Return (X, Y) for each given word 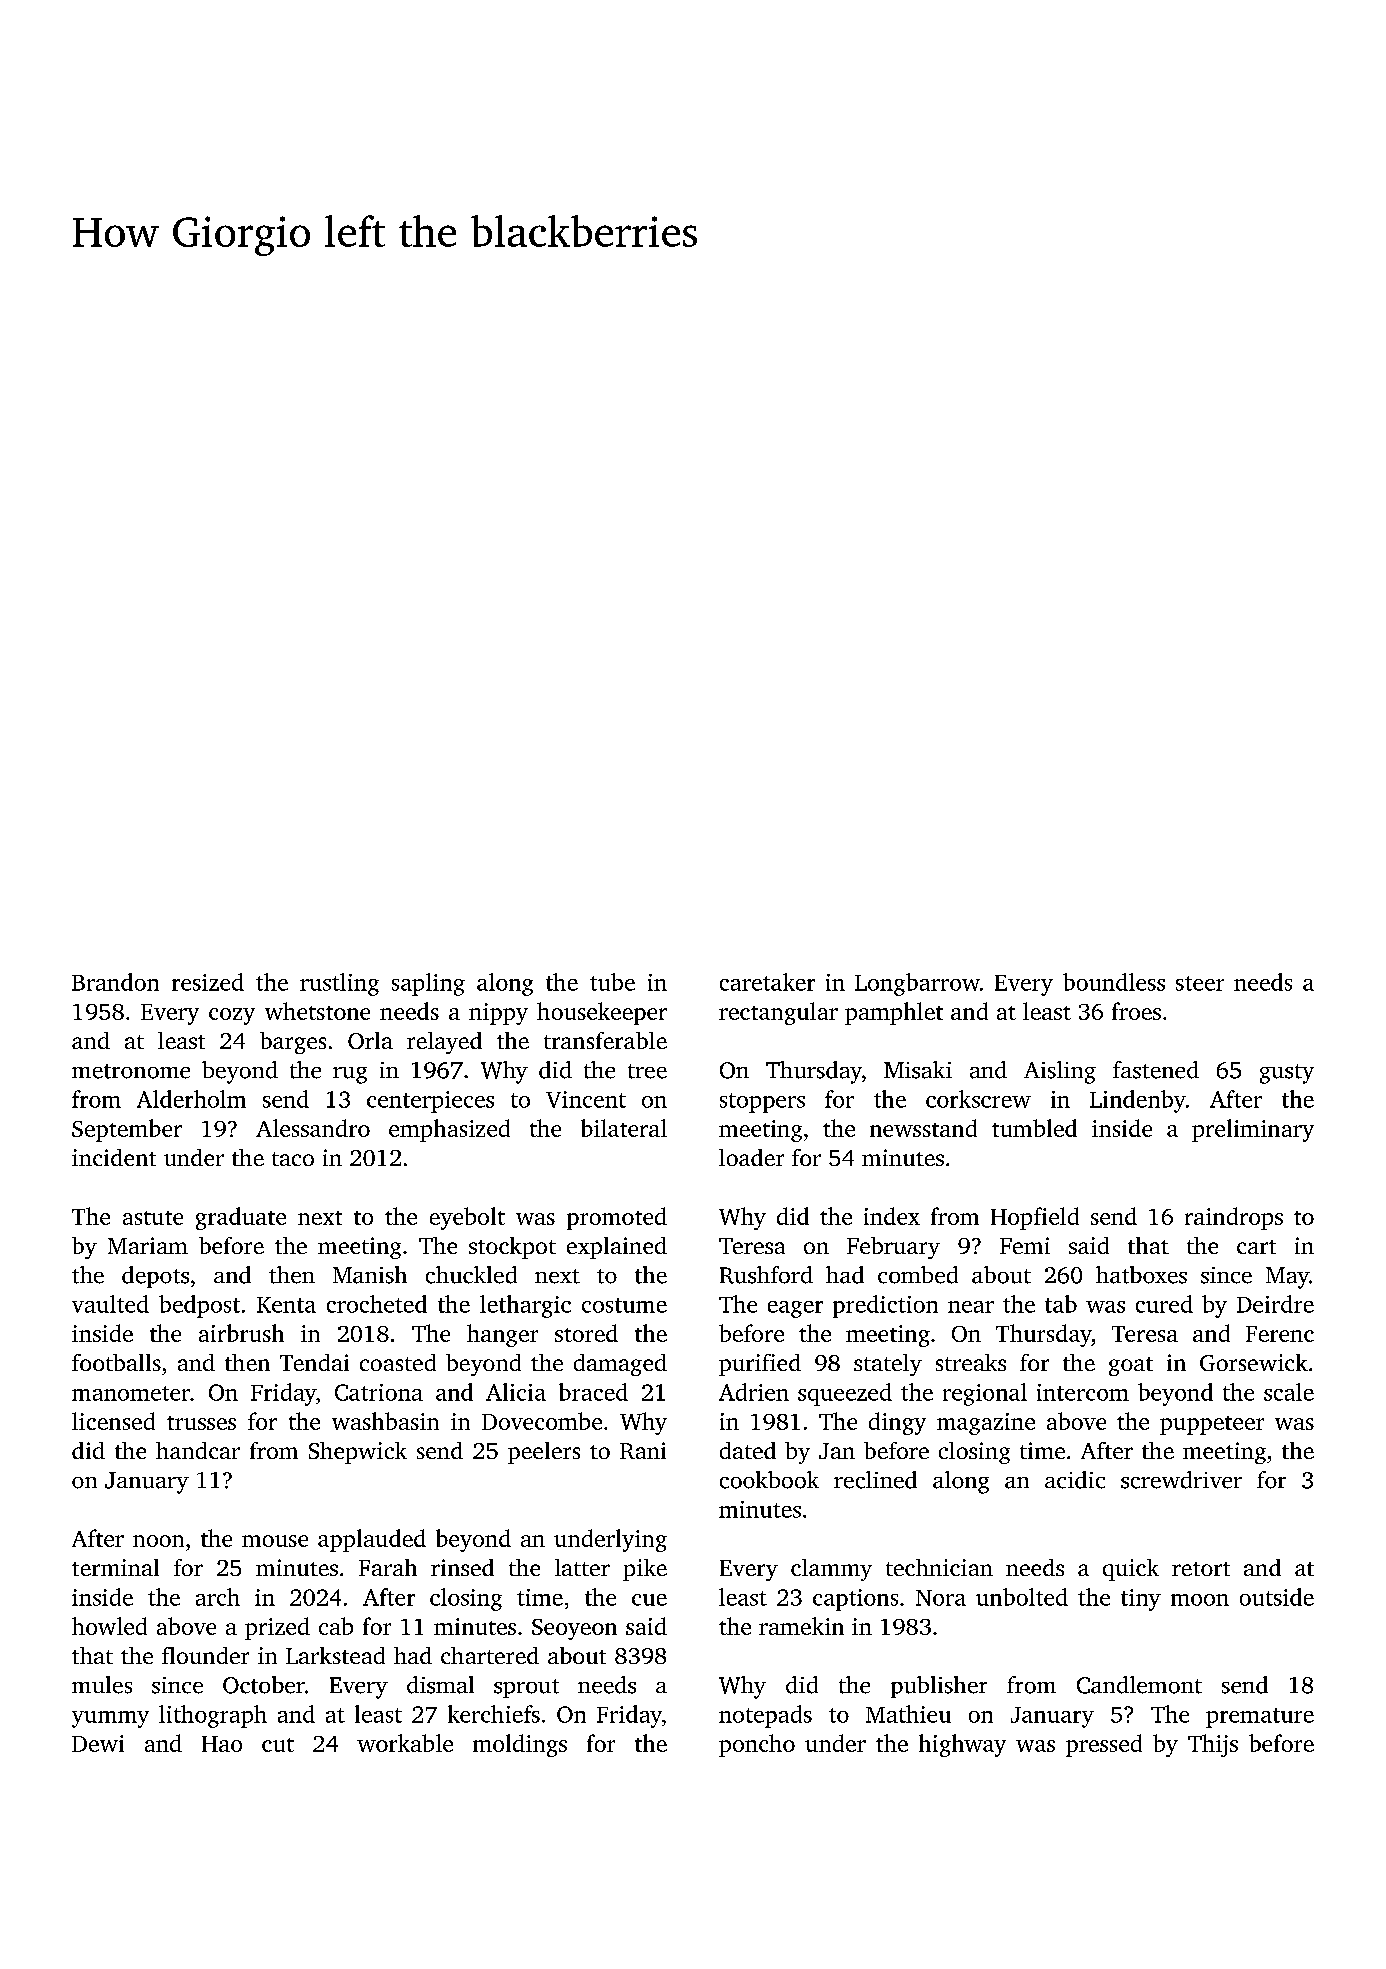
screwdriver (1181, 1480)
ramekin (801, 1626)
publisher (939, 1687)
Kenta (286, 1305)
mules (102, 1685)
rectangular (778, 1013)
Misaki (918, 1070)
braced (593, 1392)
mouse (275, 1541)
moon (1200, 1600)
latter (582, 1567)
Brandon (115, 982)
